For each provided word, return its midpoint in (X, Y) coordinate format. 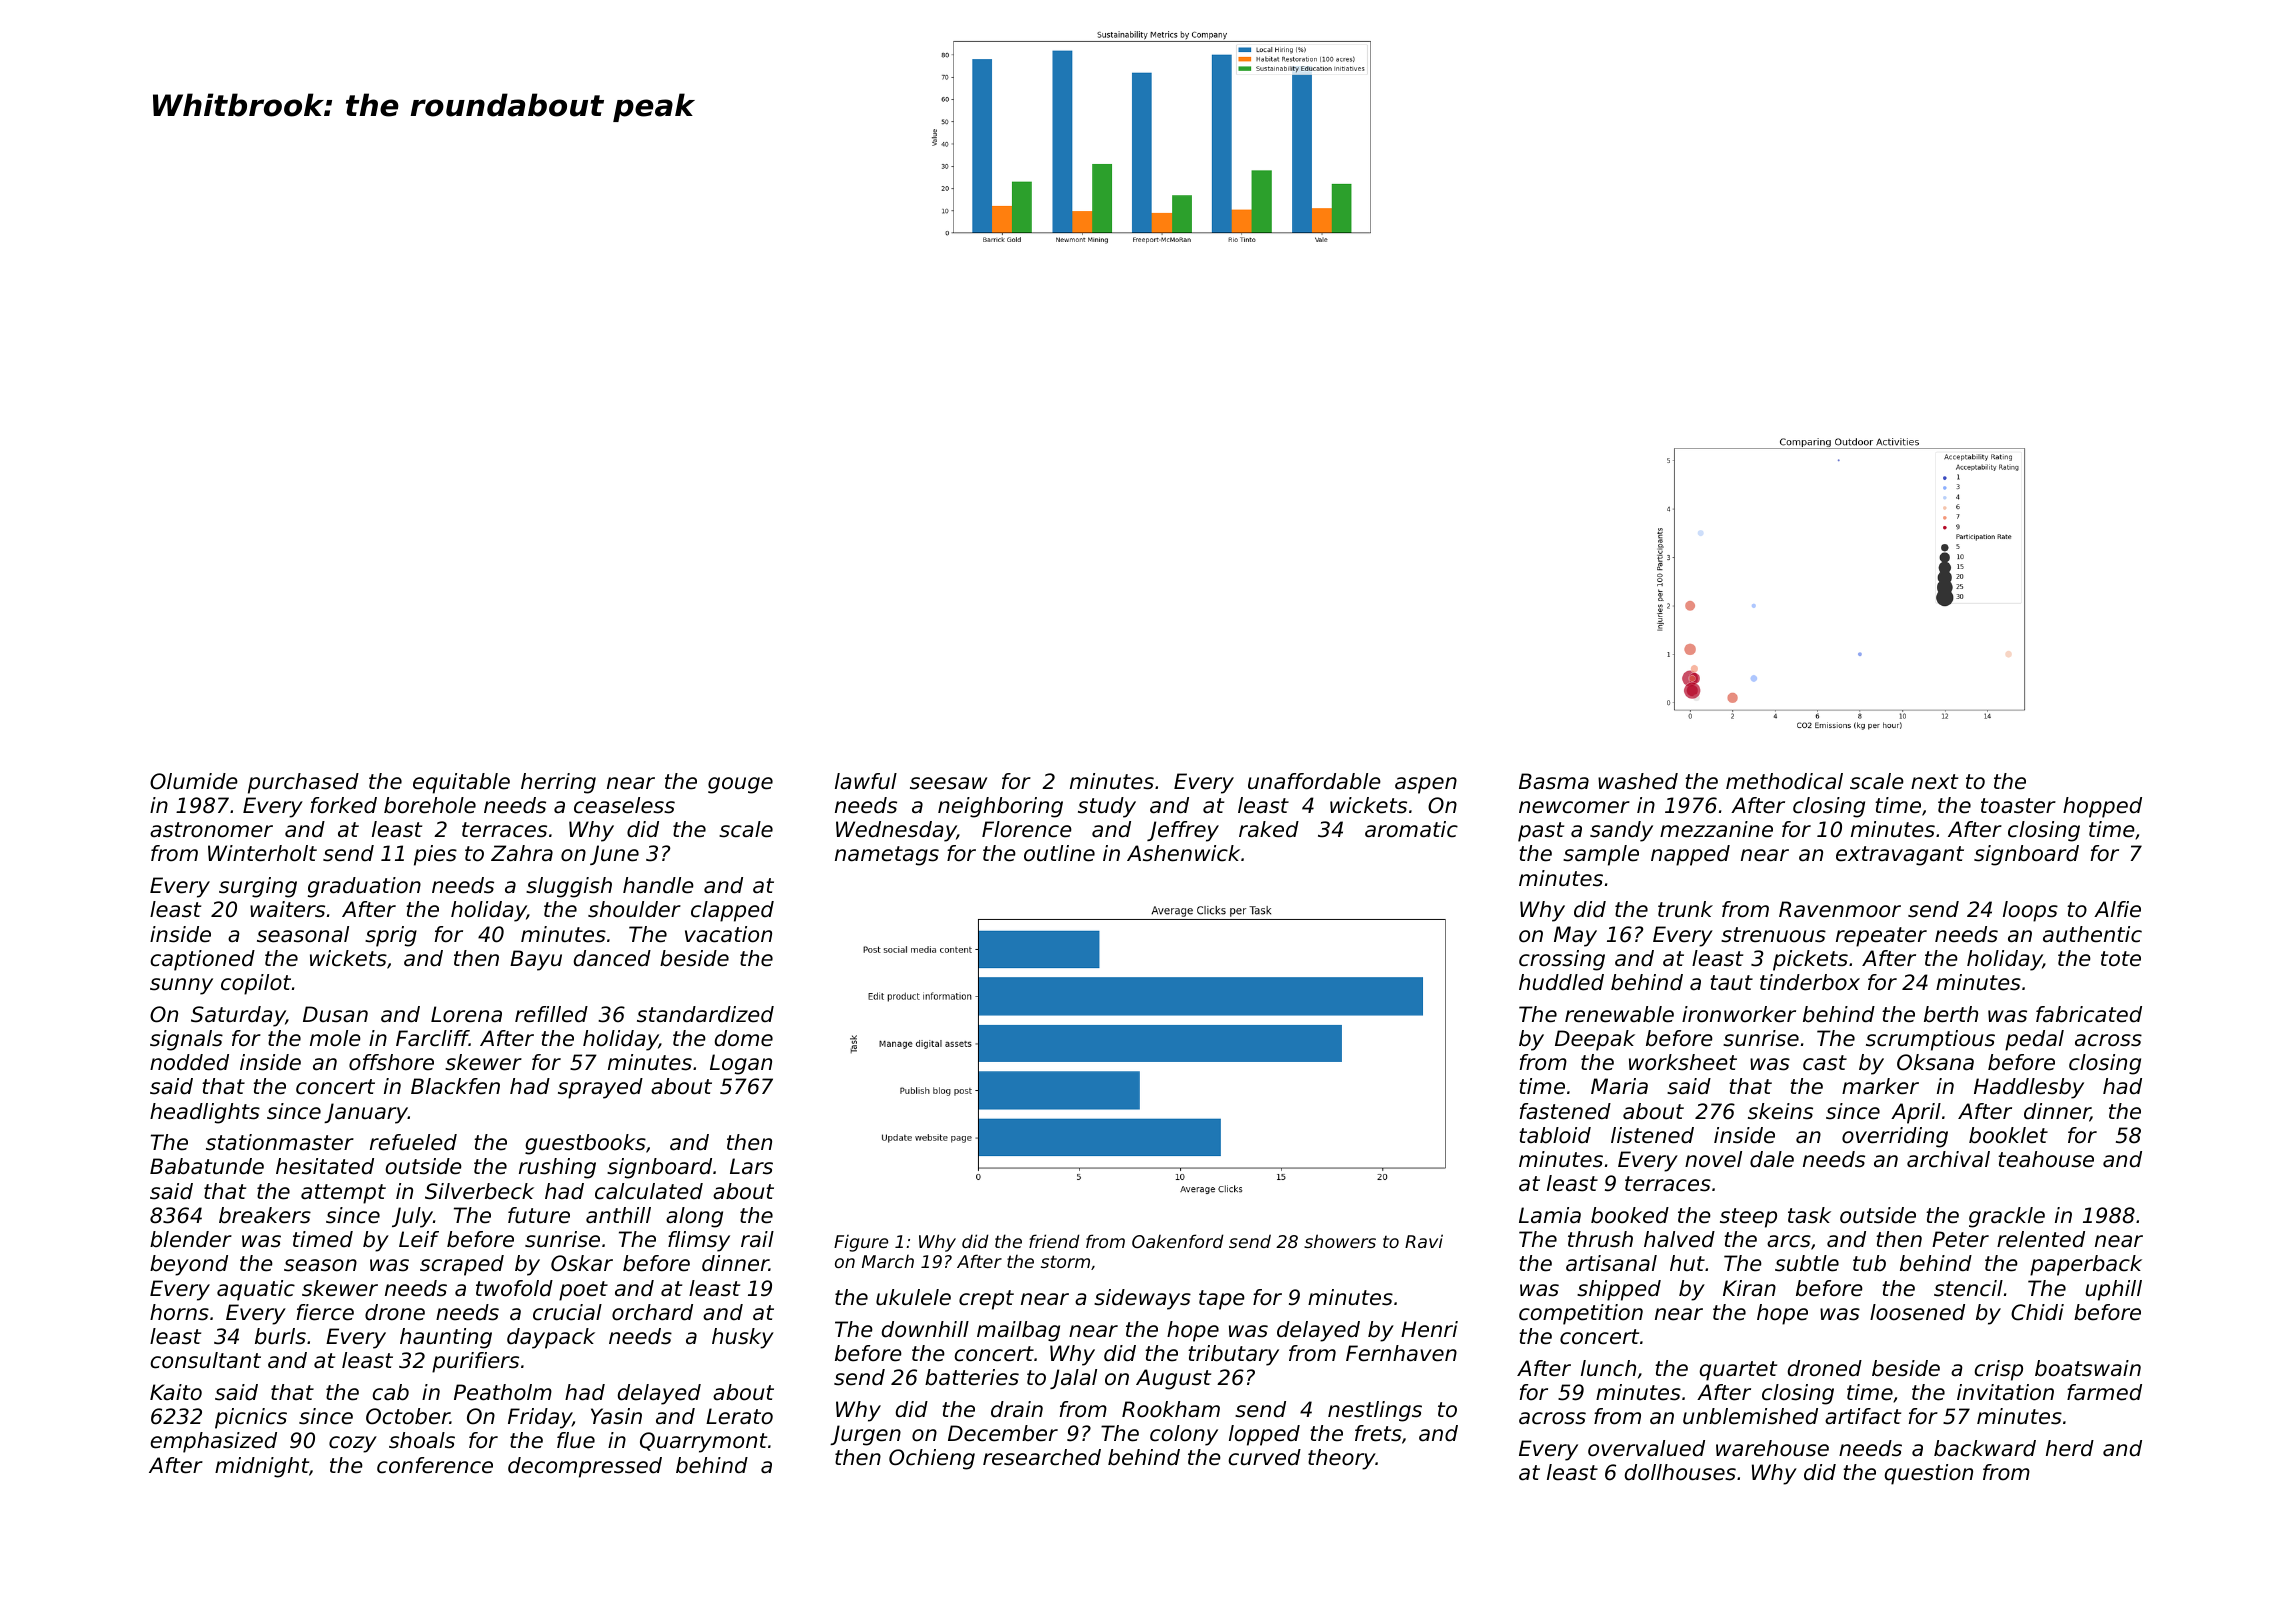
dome (744, 1038)
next (1934, 782)
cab (391, 1392)
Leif (419, 1239)
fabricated (2089, 1014)
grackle (2007, 1217)
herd (2070, 1448)
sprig (391, 936)
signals (186, 1040)
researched (1042, 1457)
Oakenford (1178, 1241)
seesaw (948, 783)
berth (1951, 1014)
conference (435, 1465)
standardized (705, 1014)
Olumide (194, 781)
